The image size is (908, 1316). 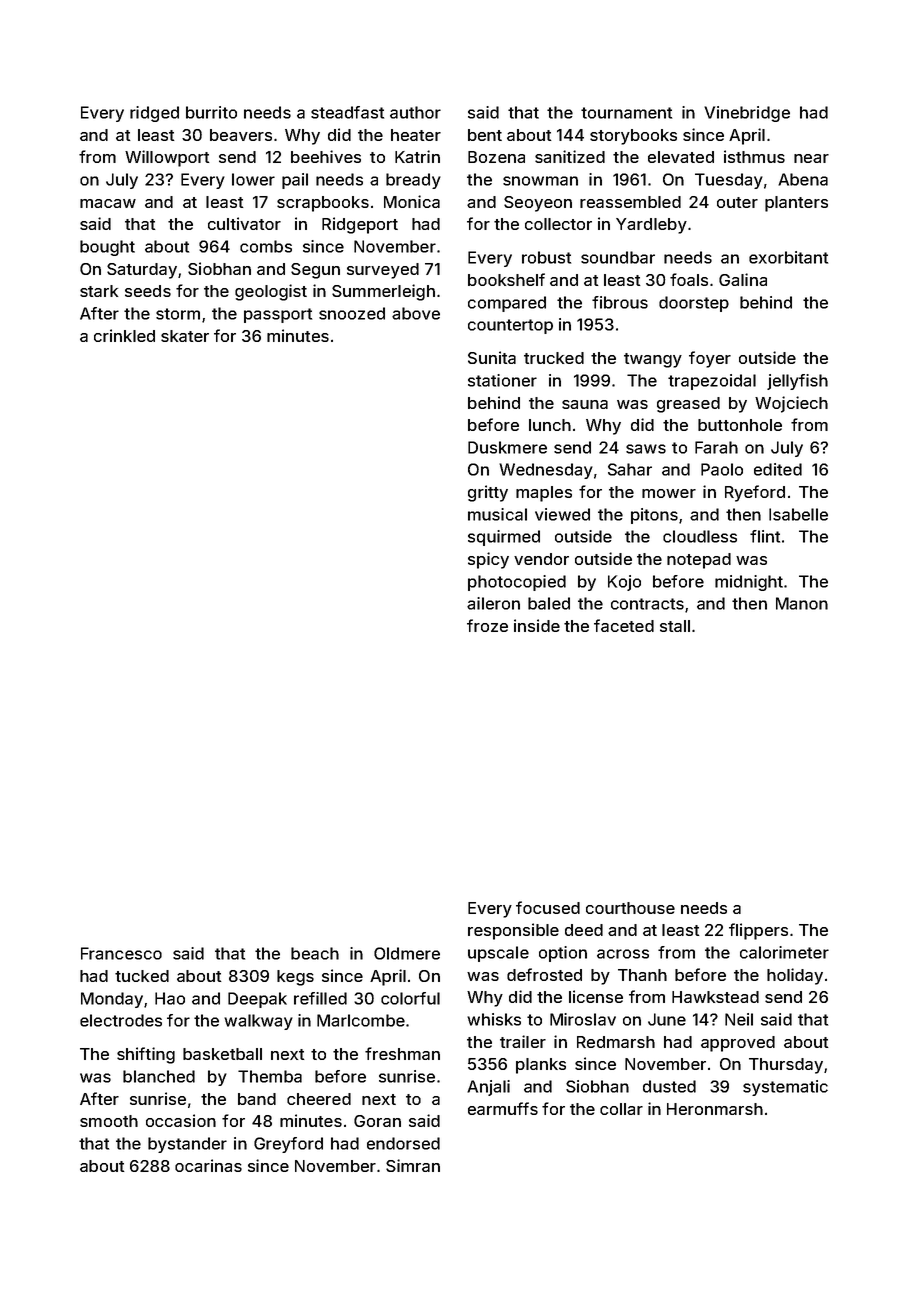 What do you see at coordinates (802, 603) in the screenshot?
I see `Manon` at bounding box center [802, 603].
